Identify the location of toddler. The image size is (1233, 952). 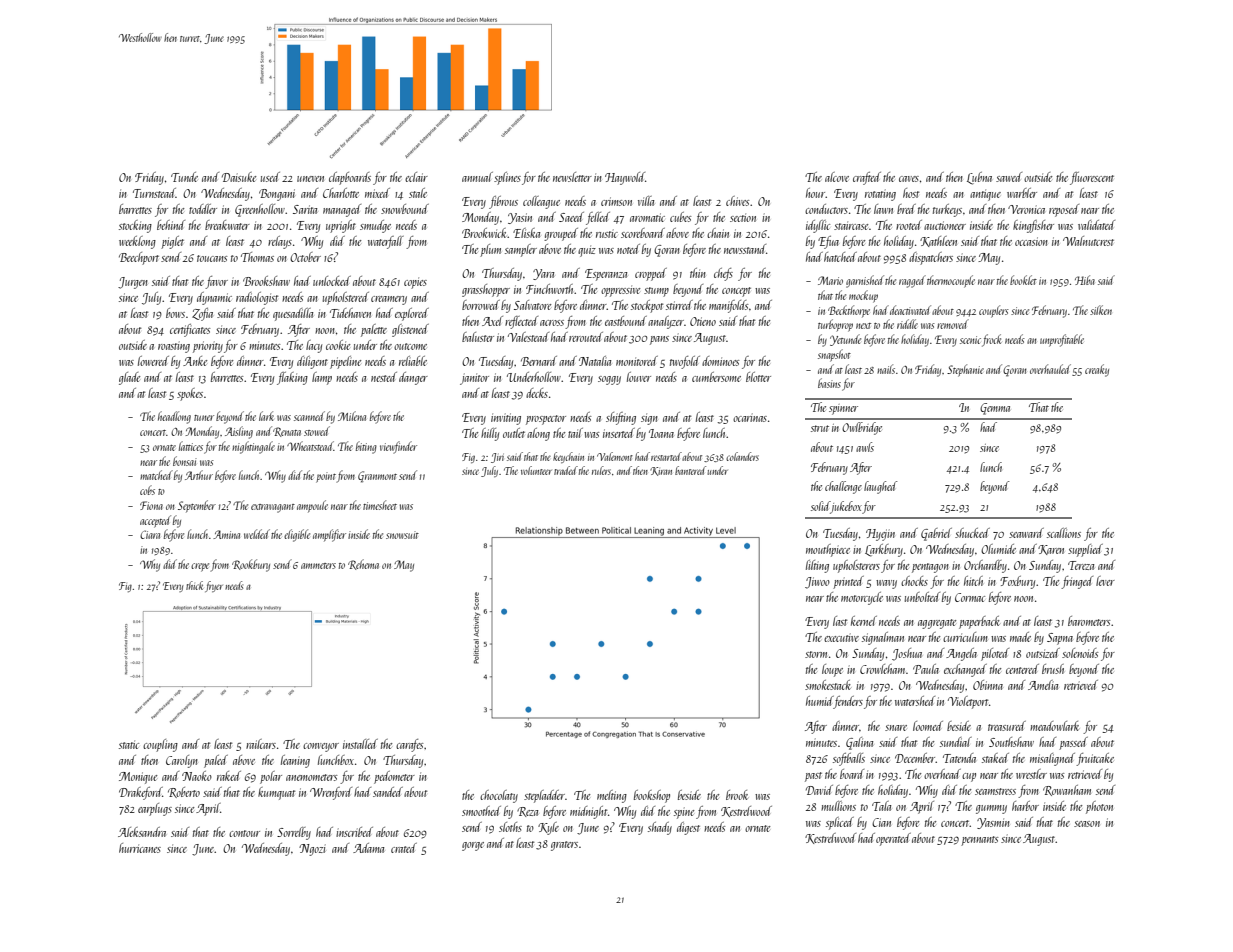
(203, 209).
